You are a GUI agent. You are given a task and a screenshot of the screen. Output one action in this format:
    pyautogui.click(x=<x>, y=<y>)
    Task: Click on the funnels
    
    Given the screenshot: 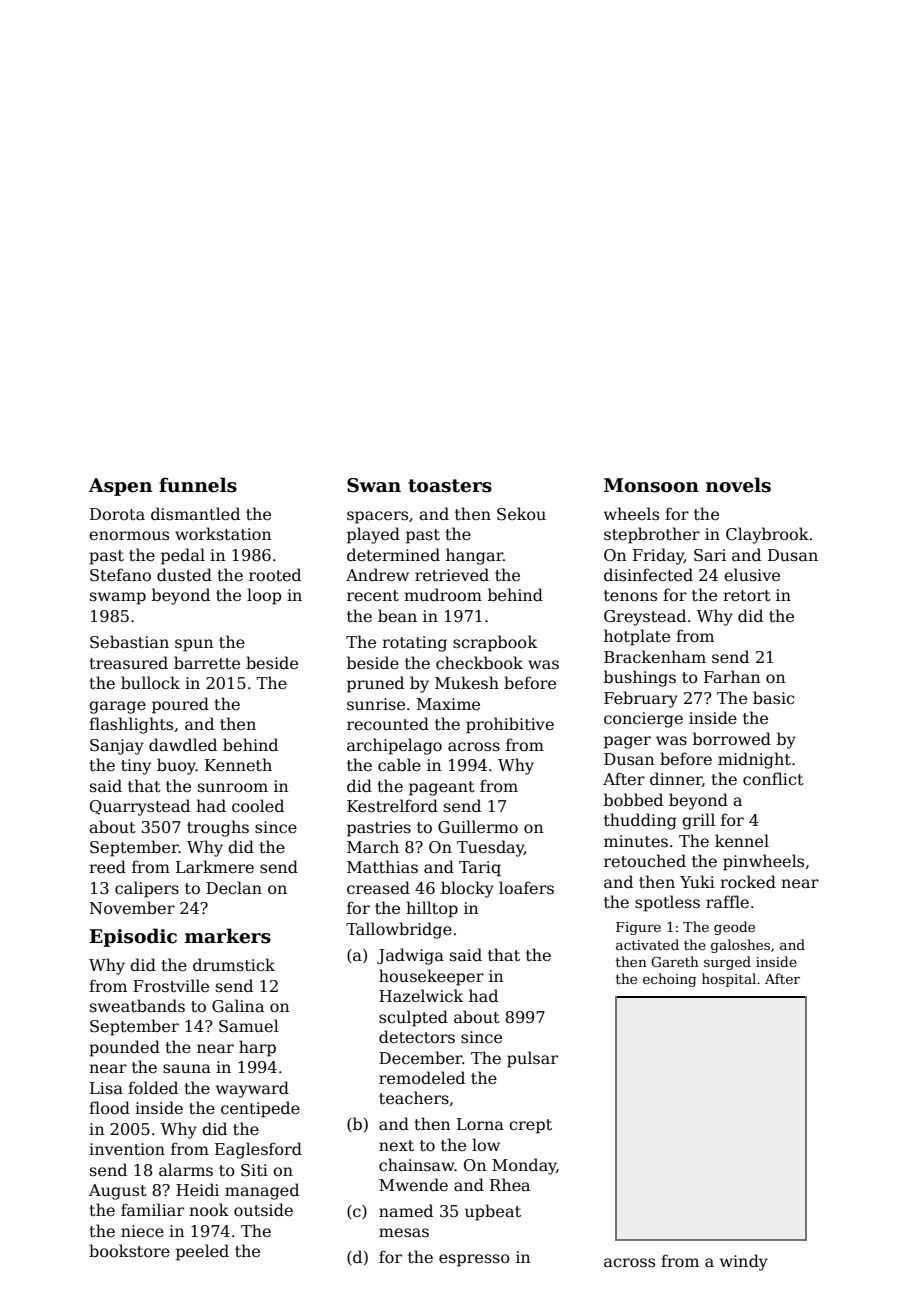 What is the action you would take?
    pyautogui.click(x=198, y=485)
